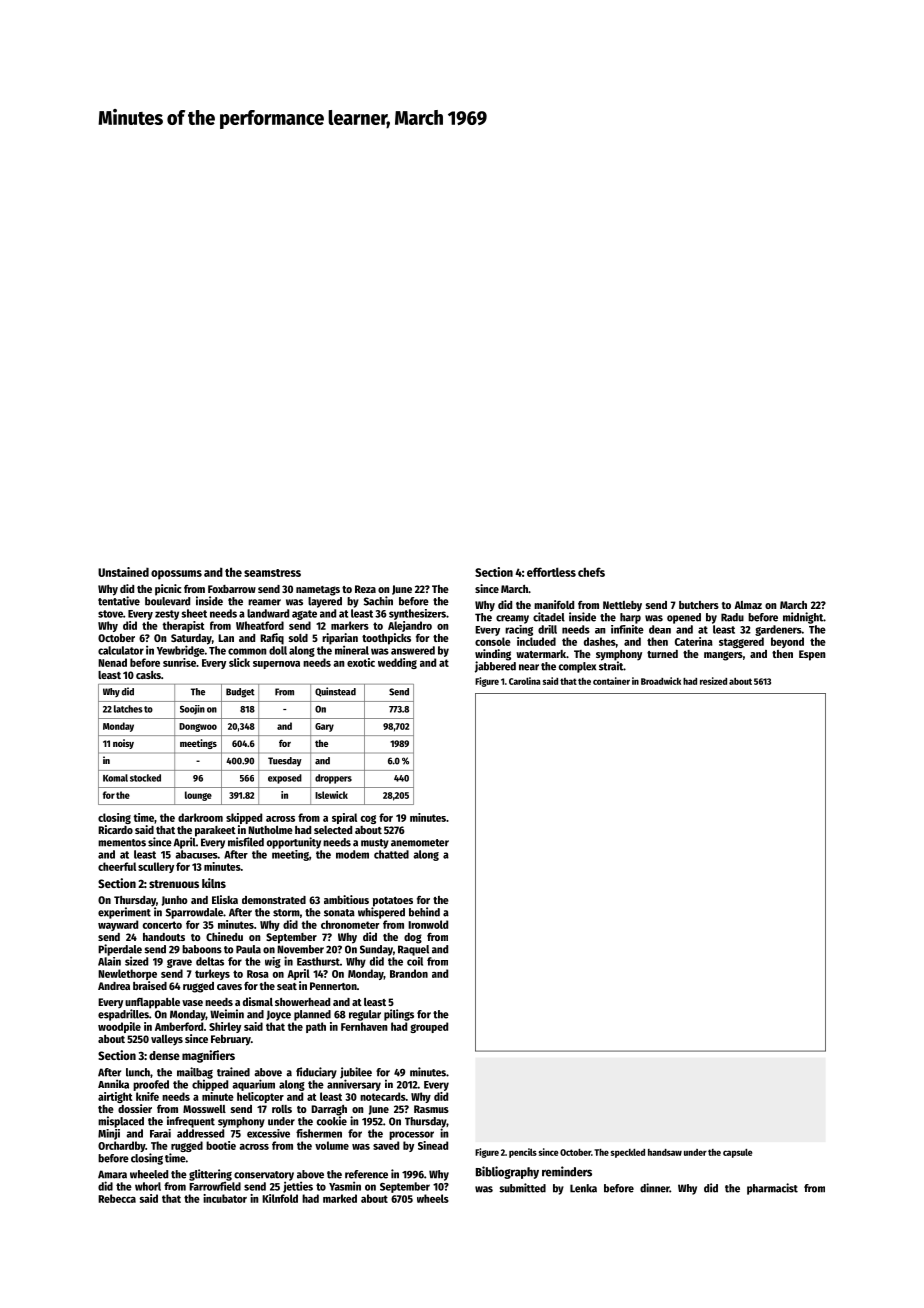 This image has width=924, height=1308. I want to click on conservatory, so click(264, 1176).
